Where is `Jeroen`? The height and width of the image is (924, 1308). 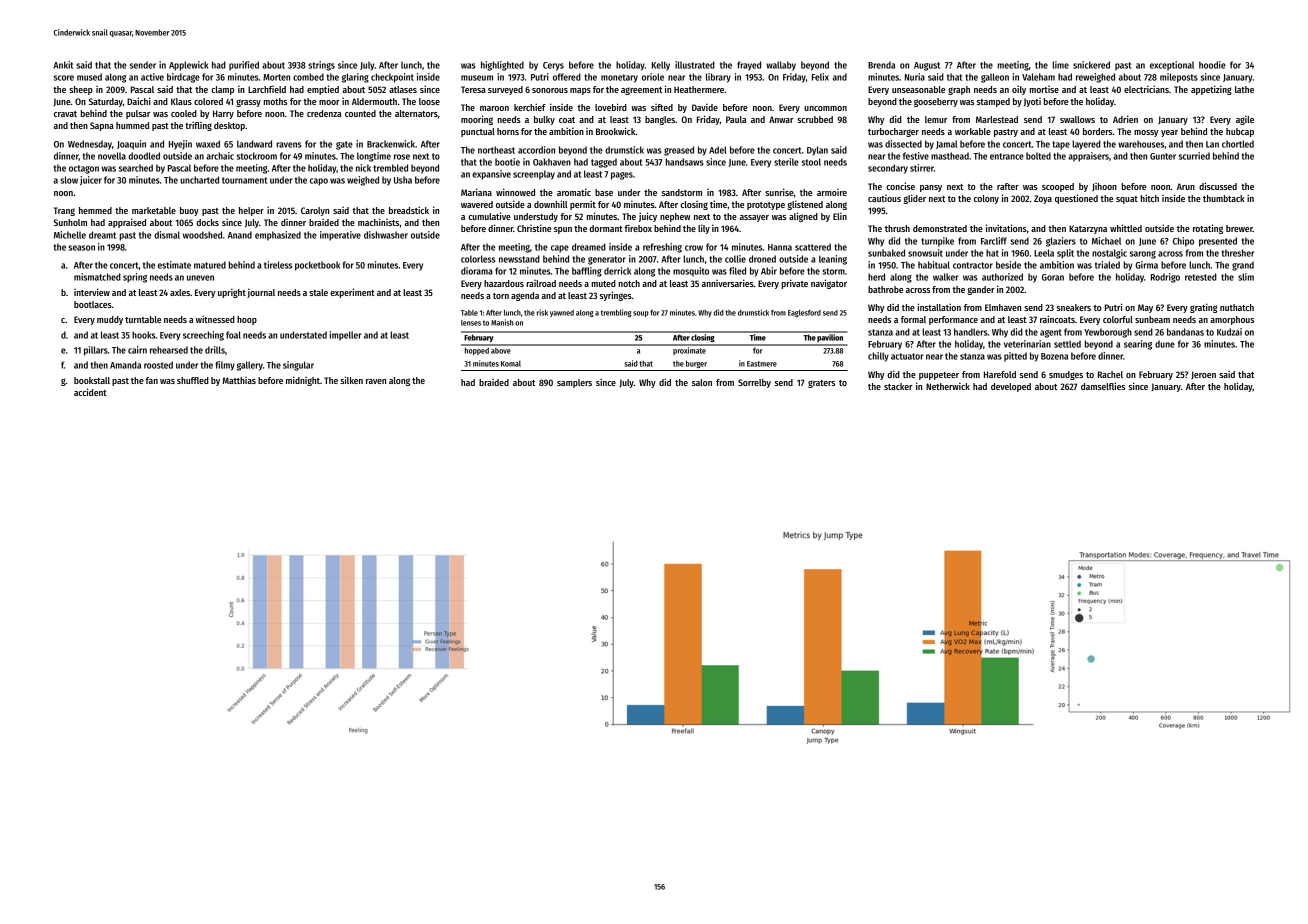 Jeroen is located at coordinates (1203, 375).
